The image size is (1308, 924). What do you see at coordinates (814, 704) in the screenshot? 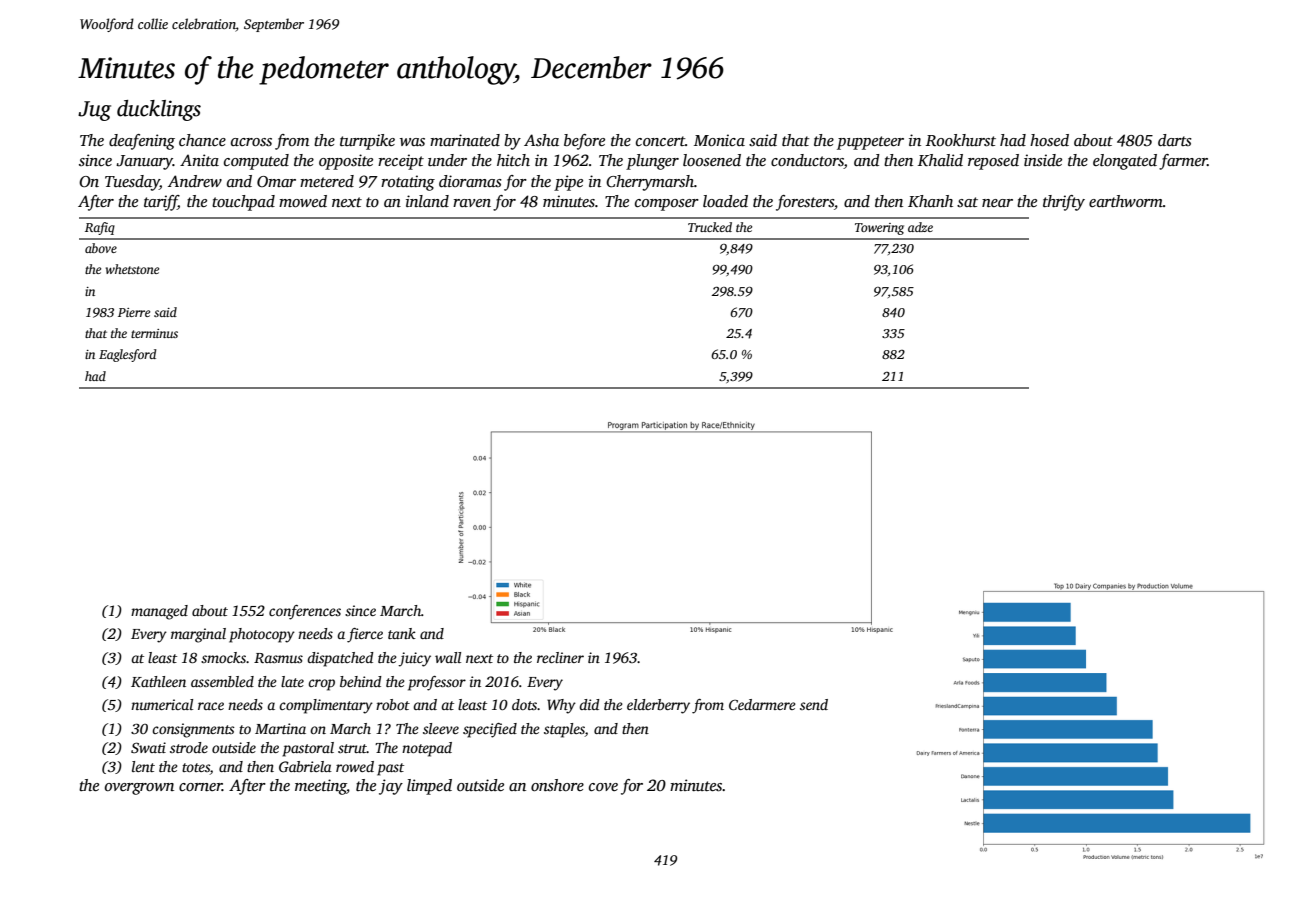
I see `send` at bounding box center [814, 704].
